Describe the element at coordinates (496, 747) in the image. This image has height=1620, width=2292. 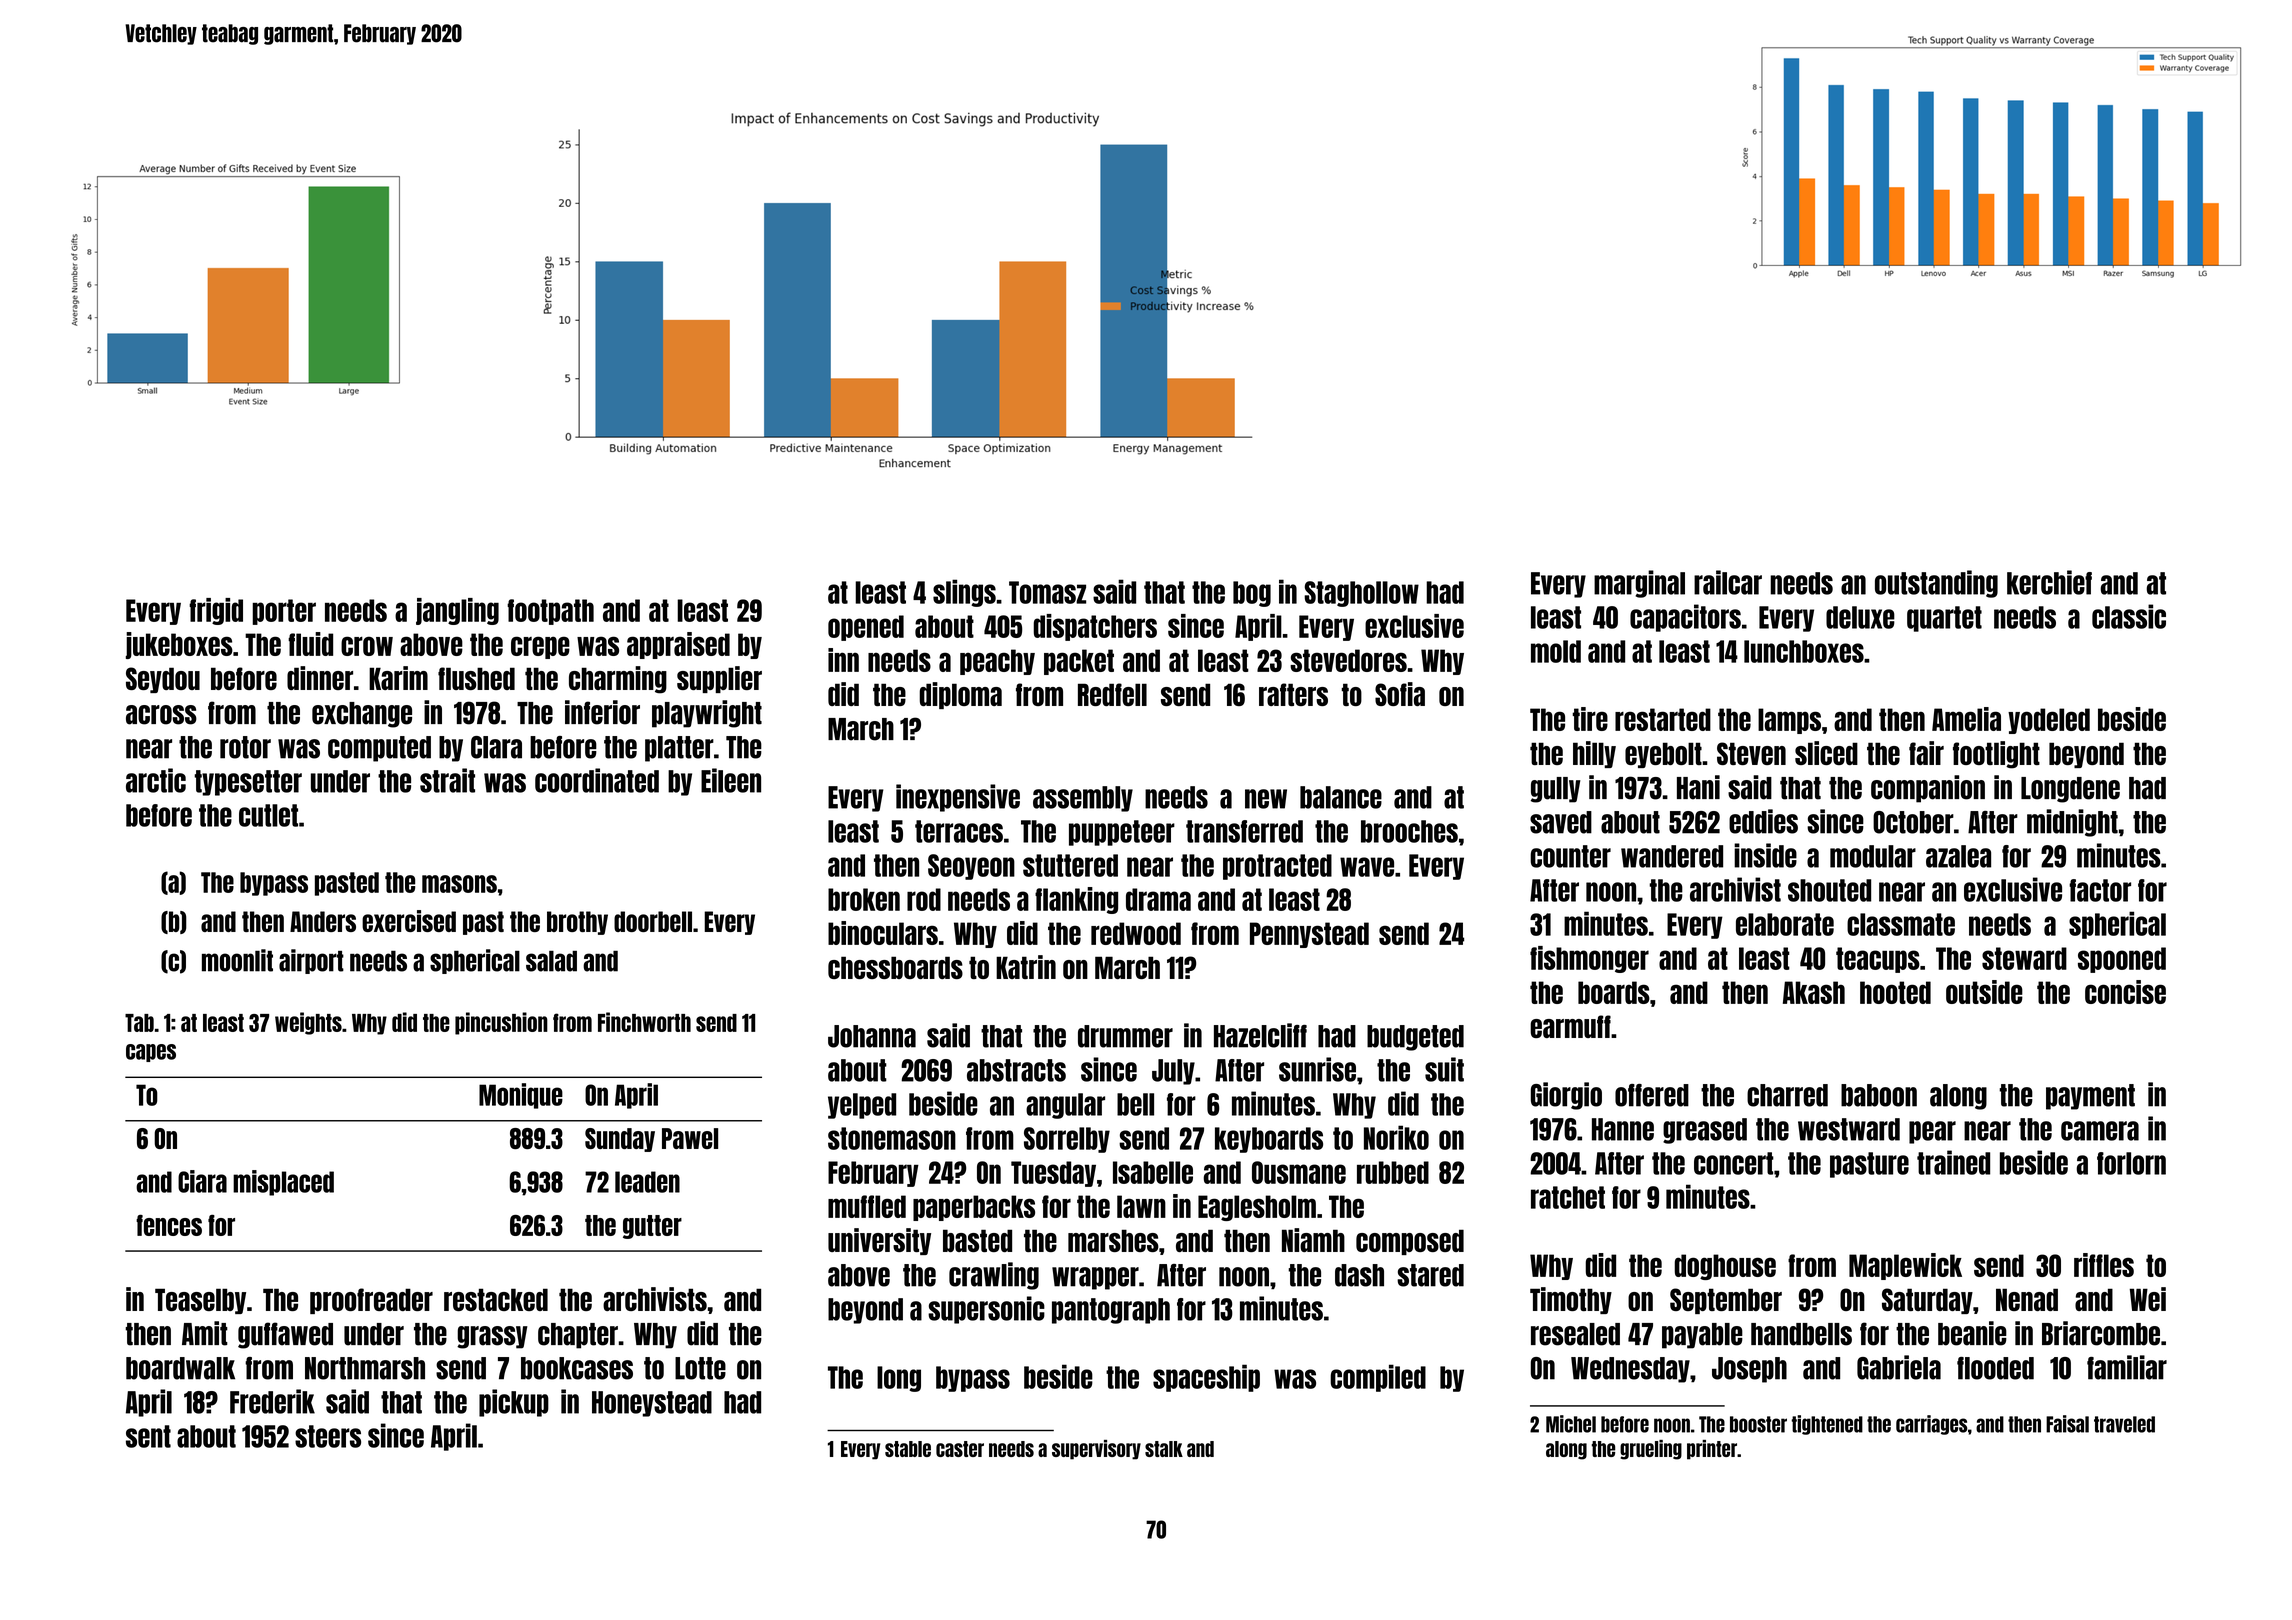
I see `Clara` at that location.
